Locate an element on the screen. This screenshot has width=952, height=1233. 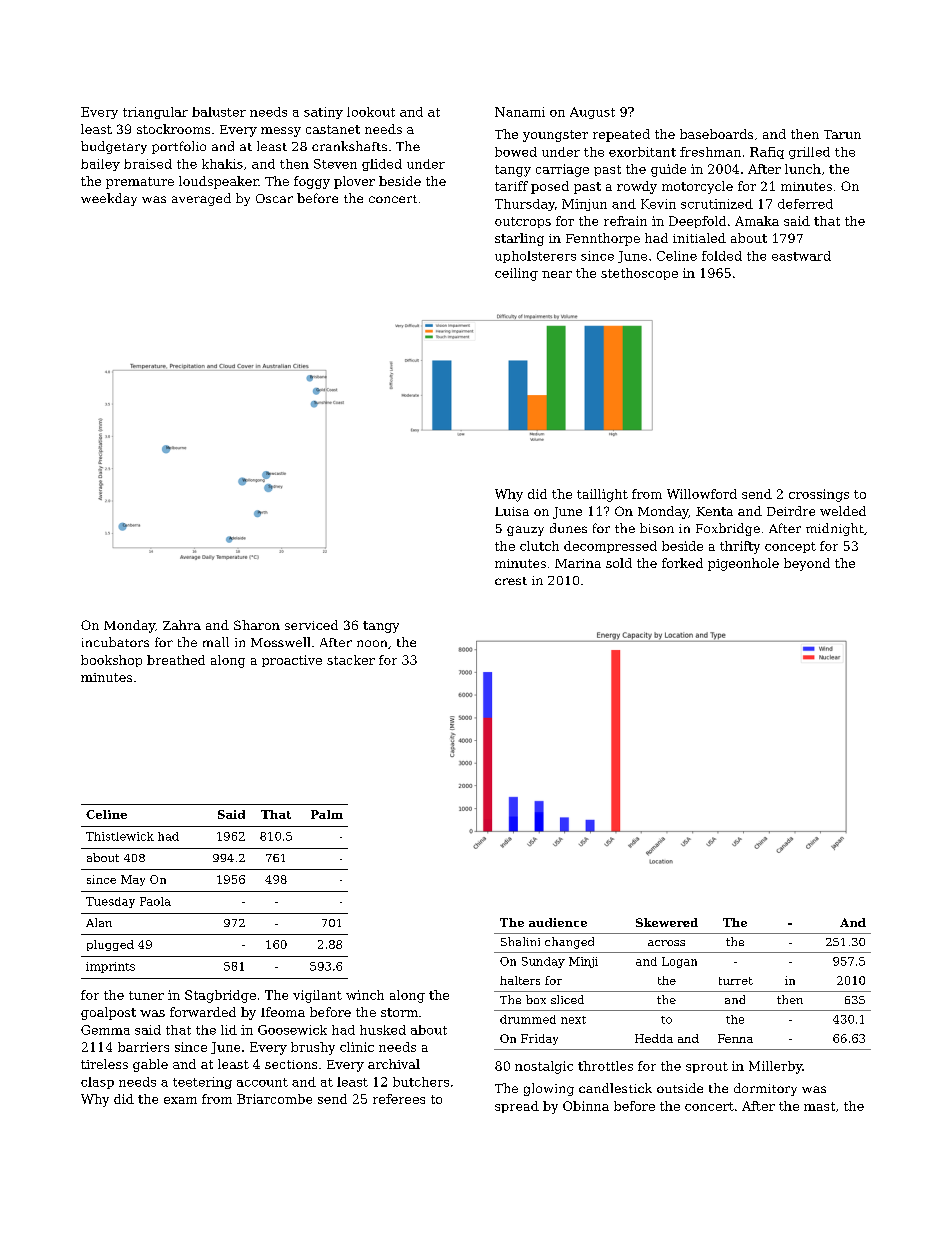
bailey is located at coordinates (100, 165).
